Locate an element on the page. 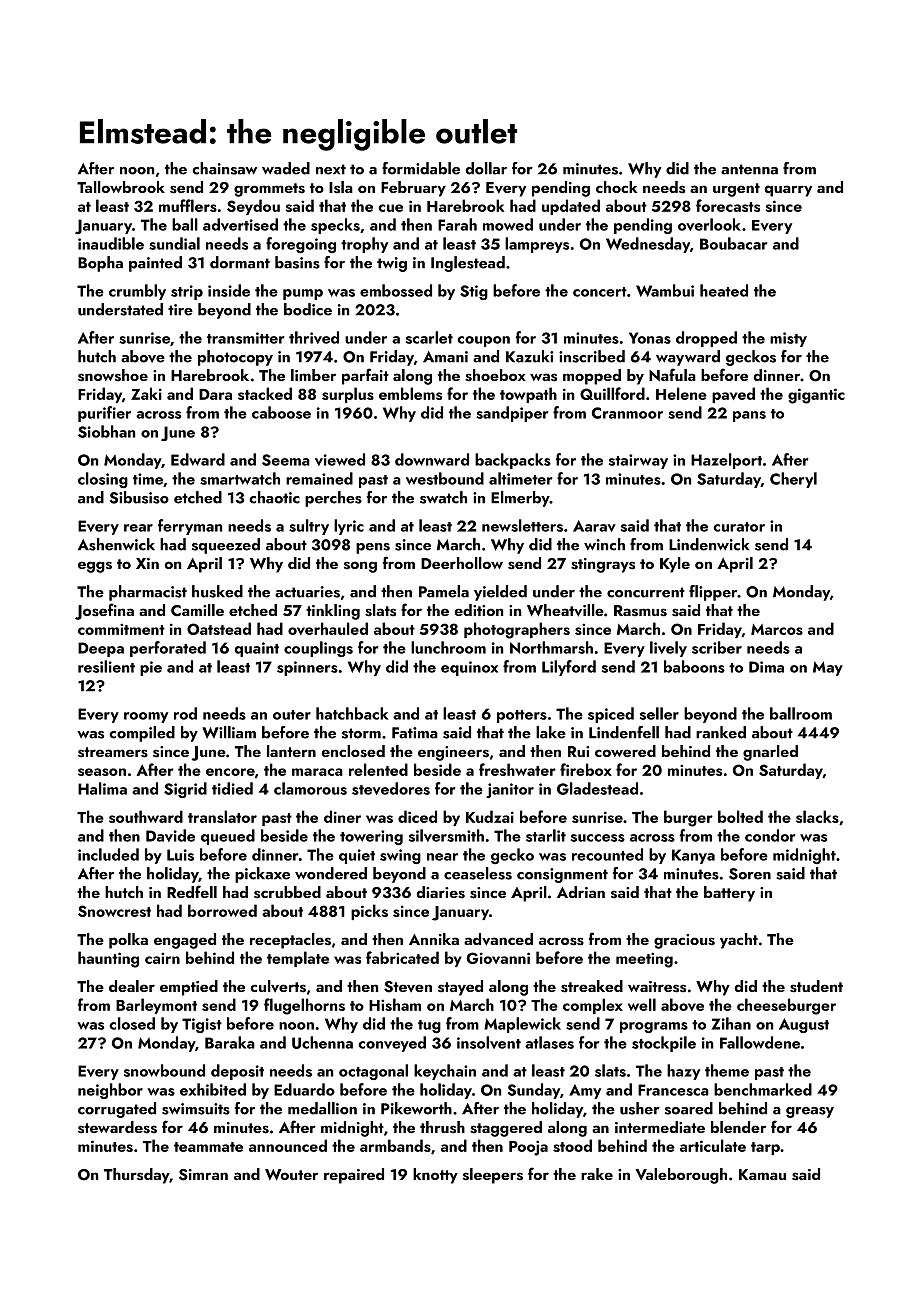 This image has width=924, height=1308. chainsaw is located at coordinates (224, 168).
